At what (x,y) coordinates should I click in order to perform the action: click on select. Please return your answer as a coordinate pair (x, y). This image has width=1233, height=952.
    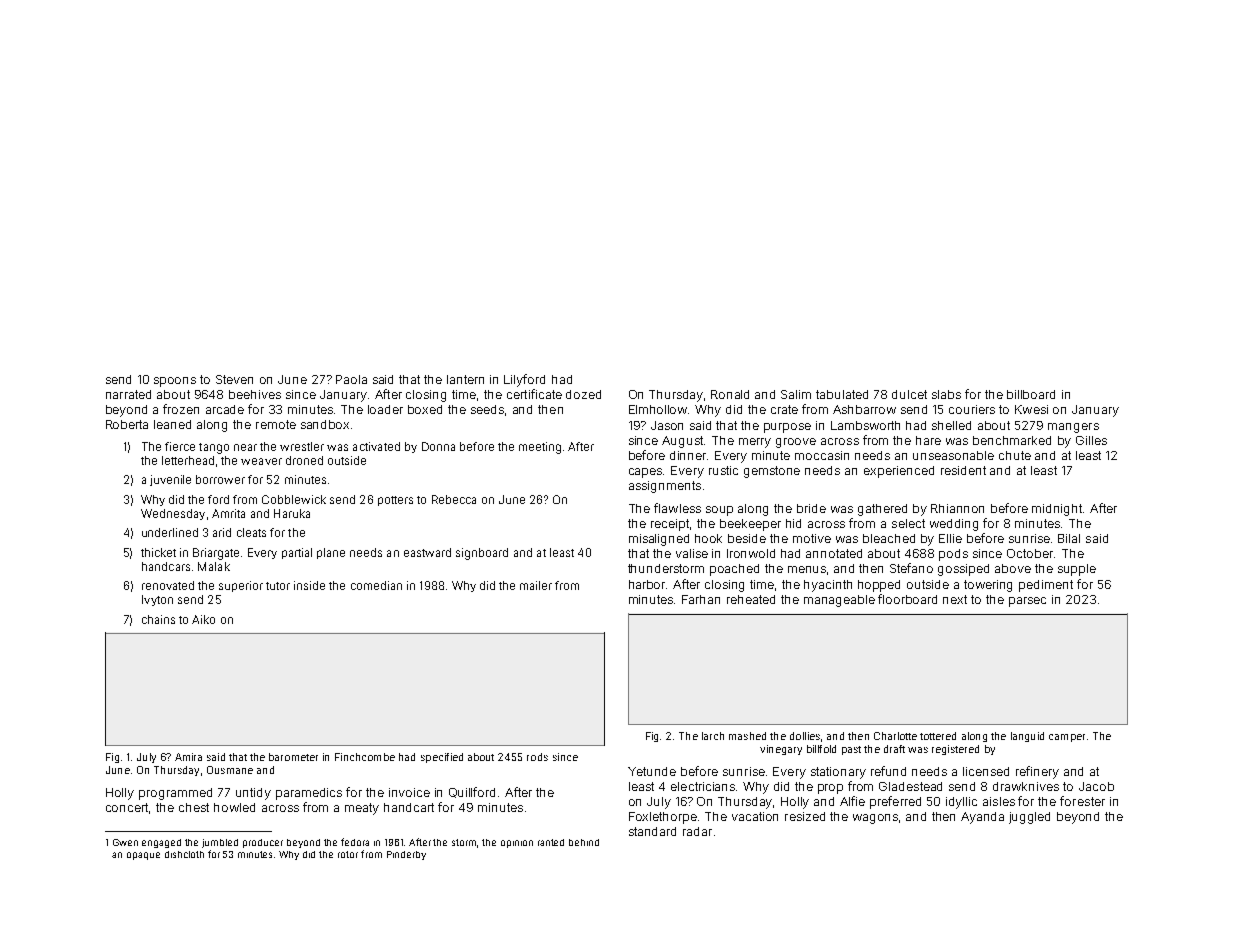
    Looking at the image, I should click on (908, 523).
